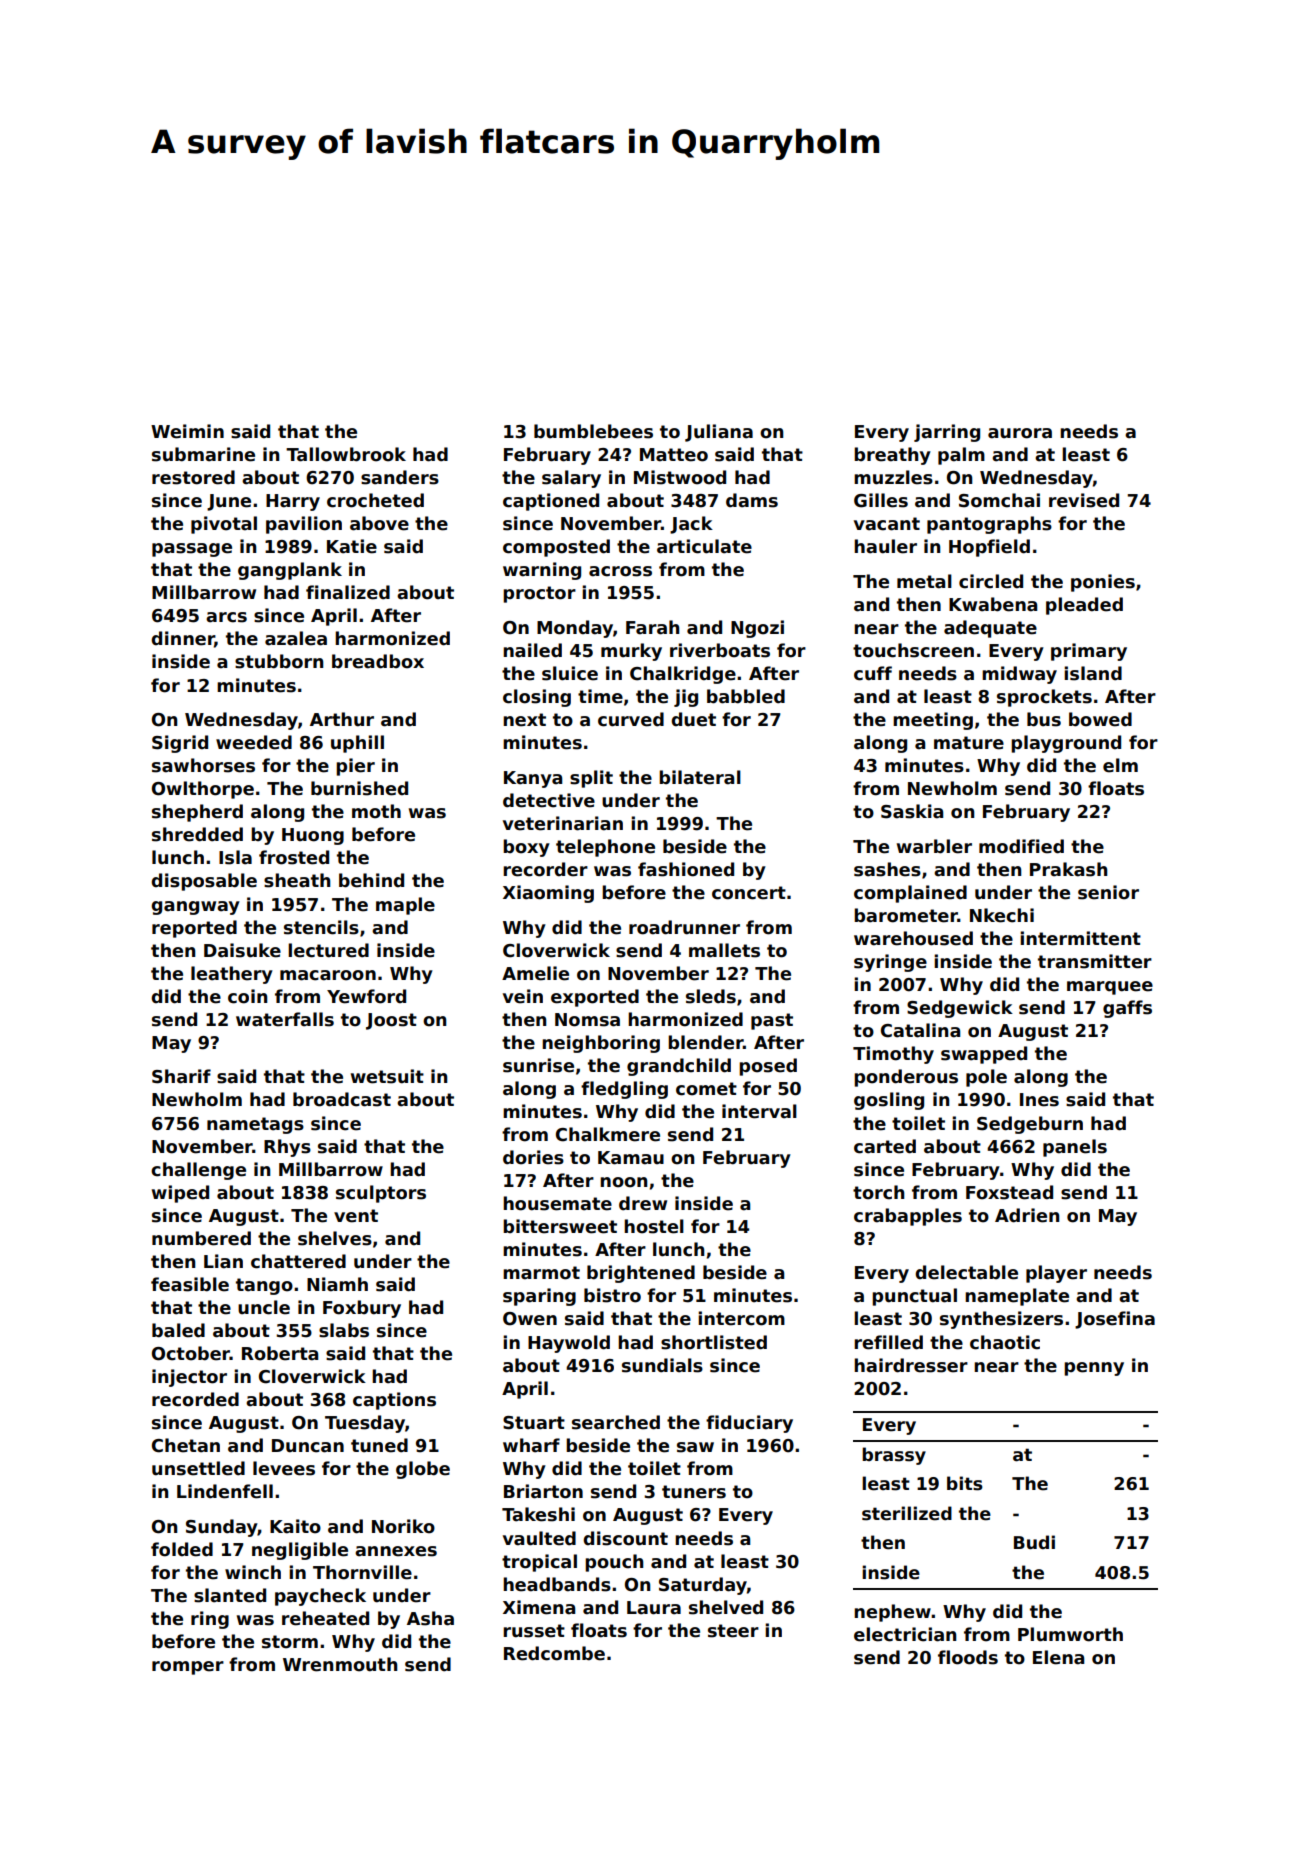 The height and width of the screenshot is (1852, 1309). What do you see at coordinates (1020, 433) in the screenshot?
I see `aurora` at bounding box center [1020, 433].
